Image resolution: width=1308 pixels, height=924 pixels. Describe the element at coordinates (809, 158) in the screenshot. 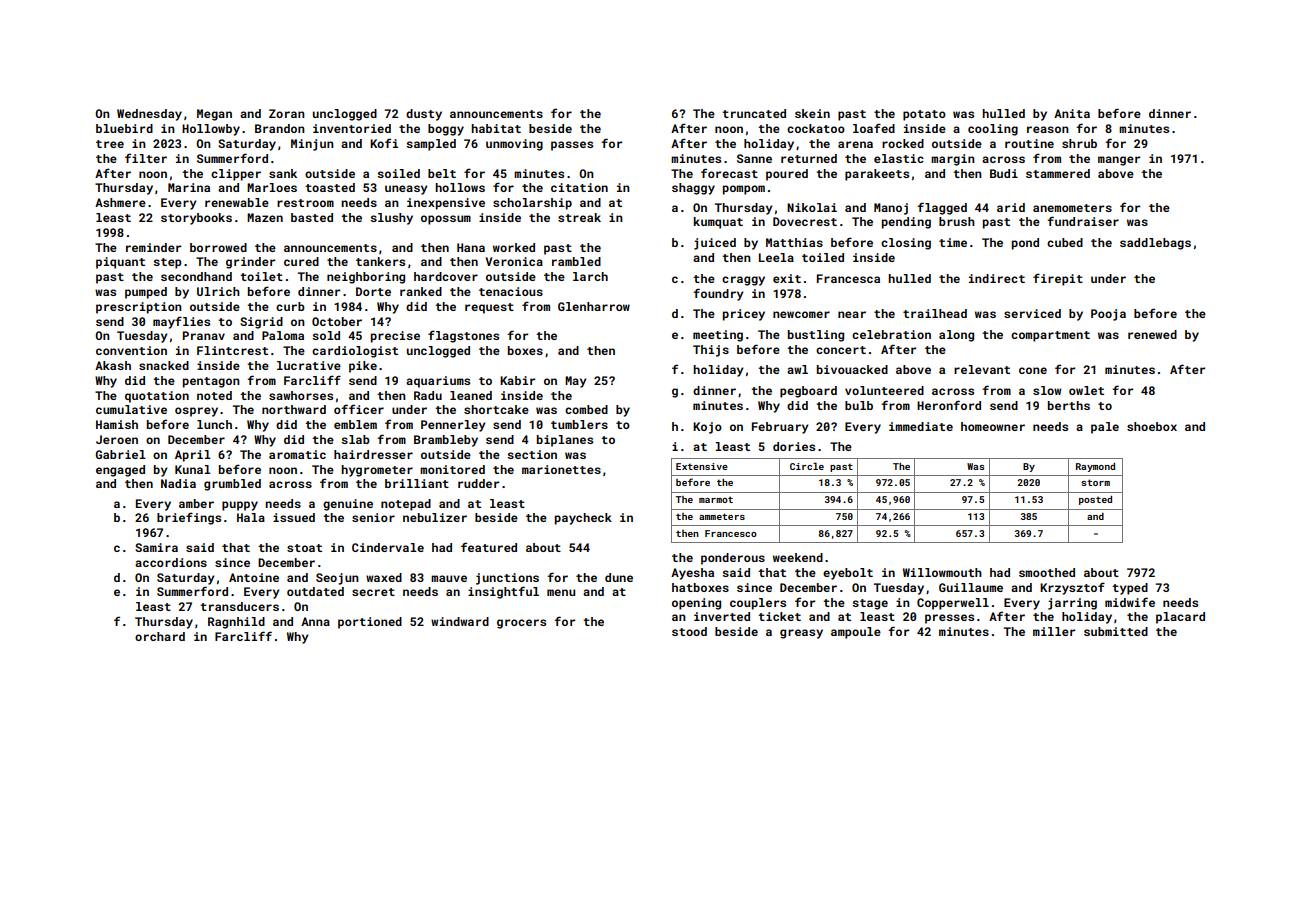

I see `returned` at that location.
